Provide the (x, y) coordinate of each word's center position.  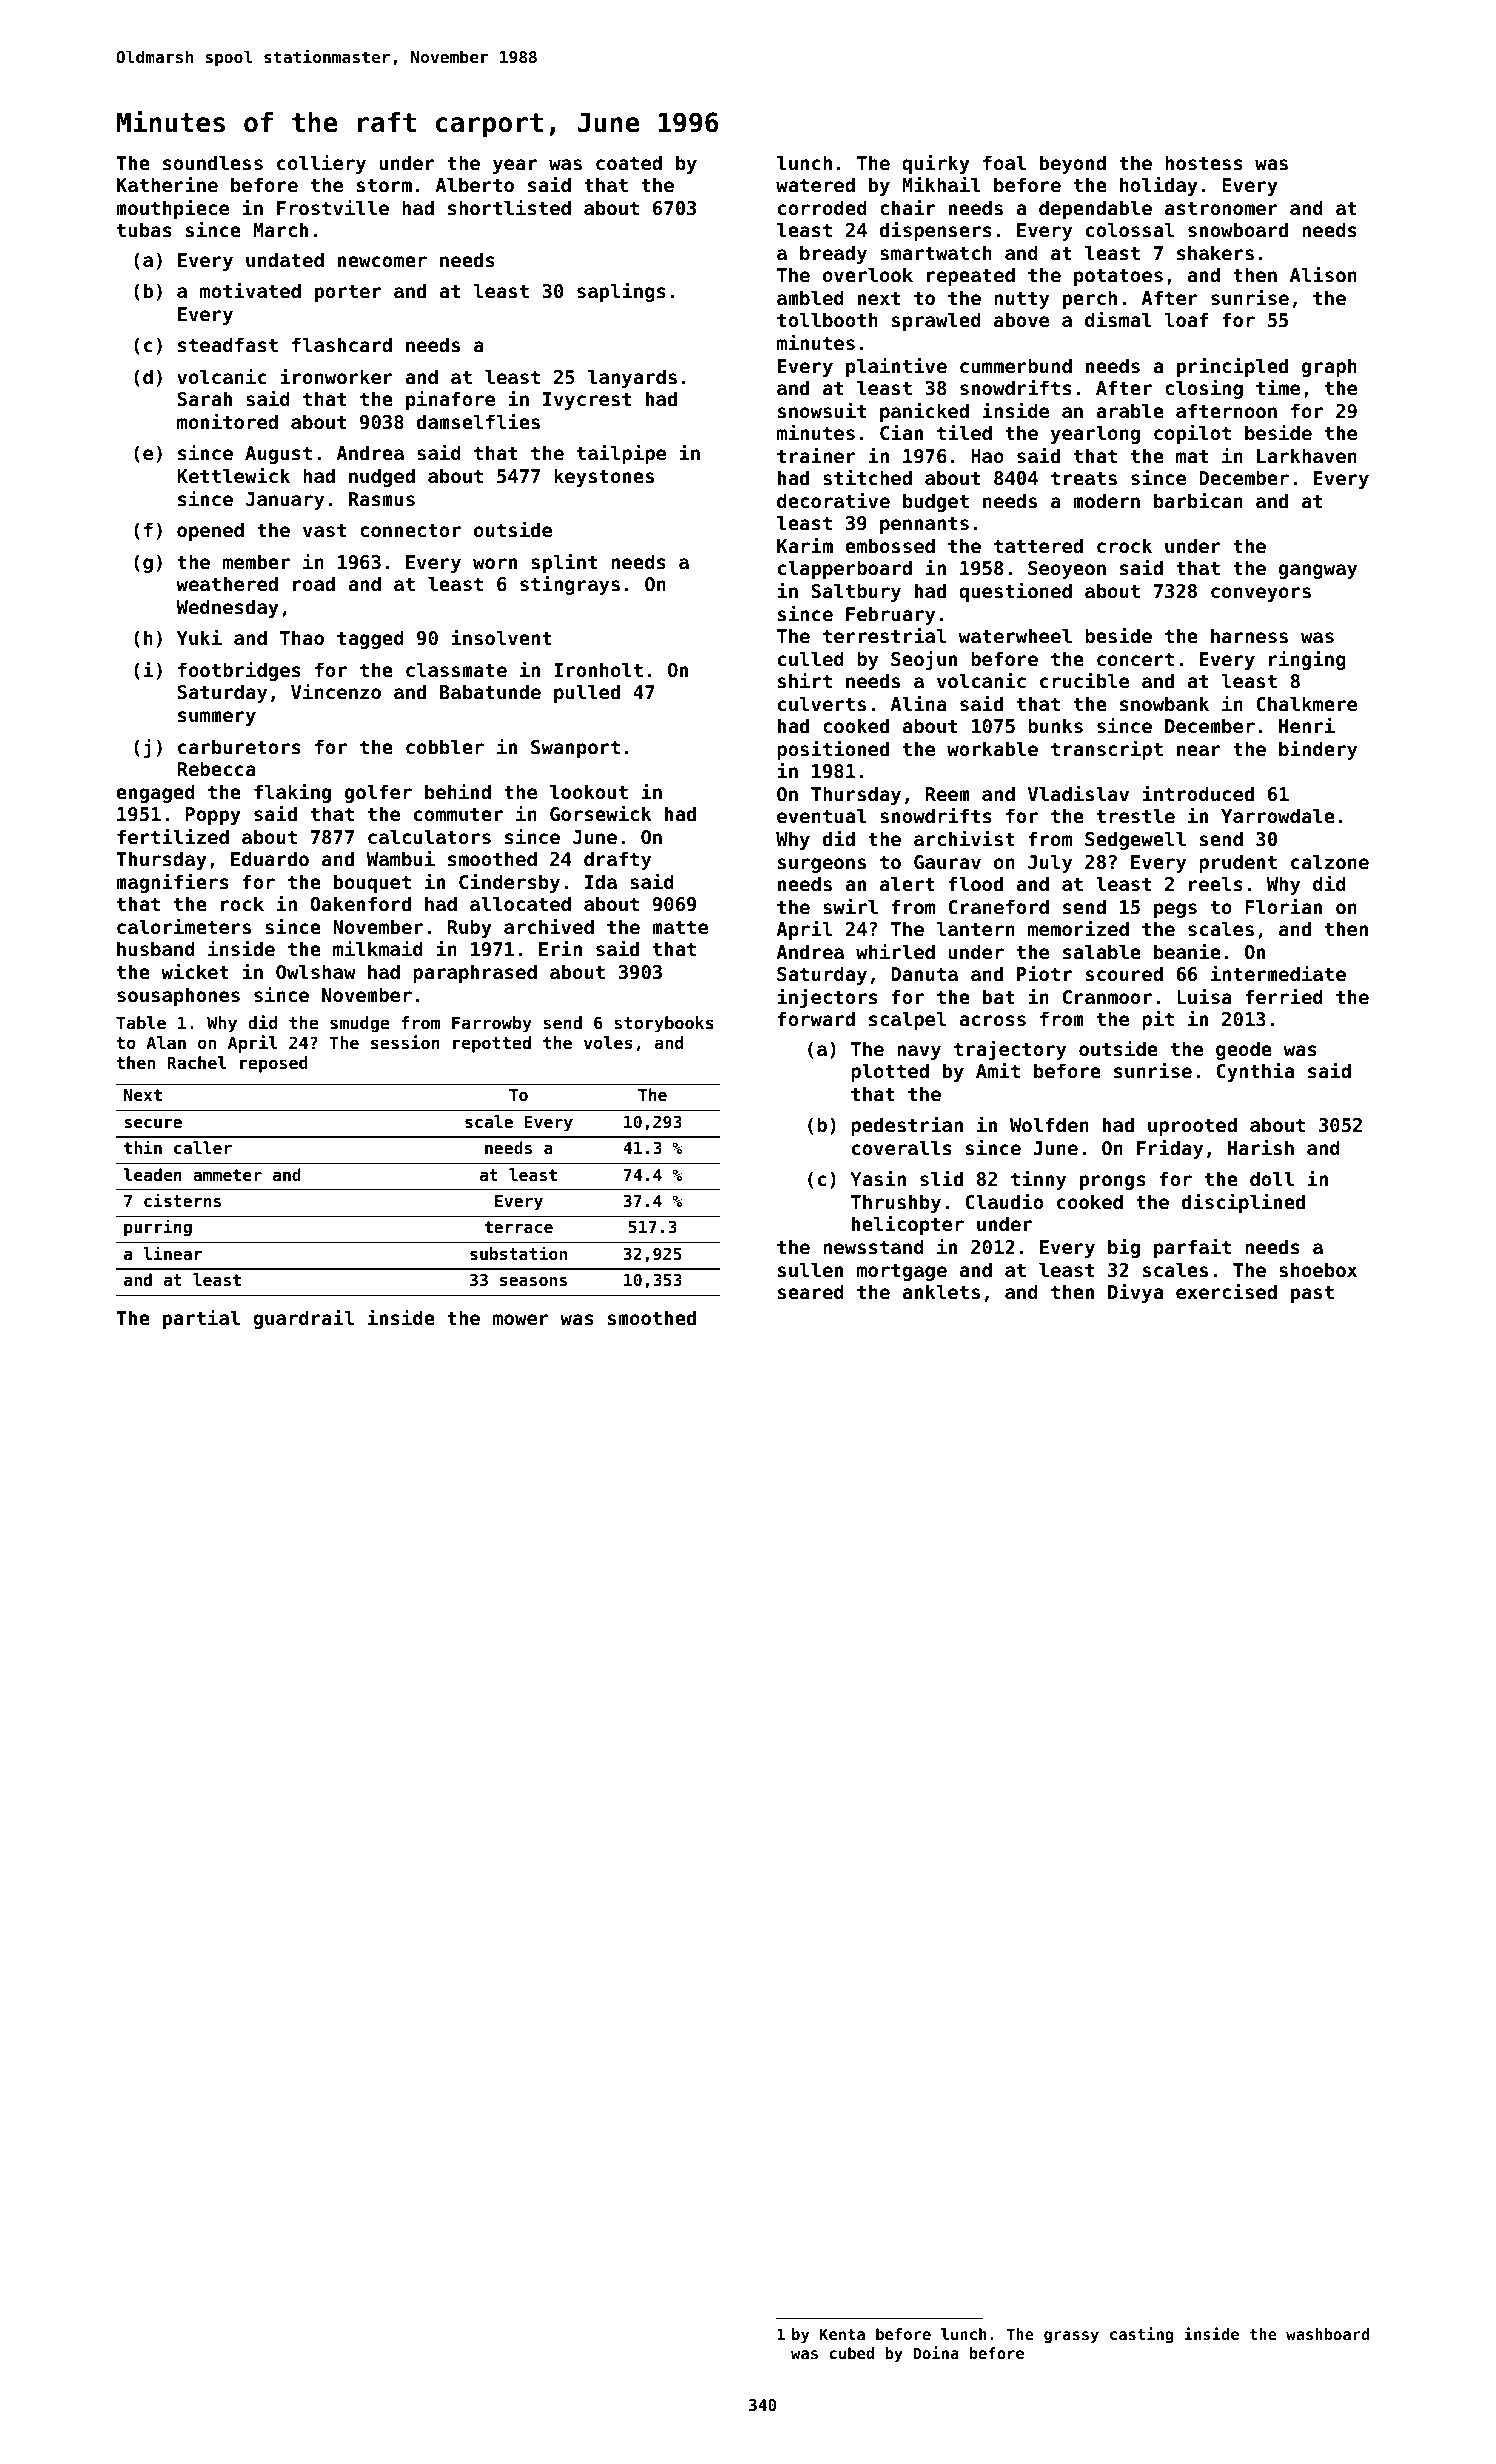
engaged (155, 793)
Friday (1170, 1149)
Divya (1135, 1293)
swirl (850, 906)
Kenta (842, 2334)
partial (201, 1319)
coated (629, 162)
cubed (852, 2353)
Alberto (474, 184)
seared (811, 1291)
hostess (1204, 163)
